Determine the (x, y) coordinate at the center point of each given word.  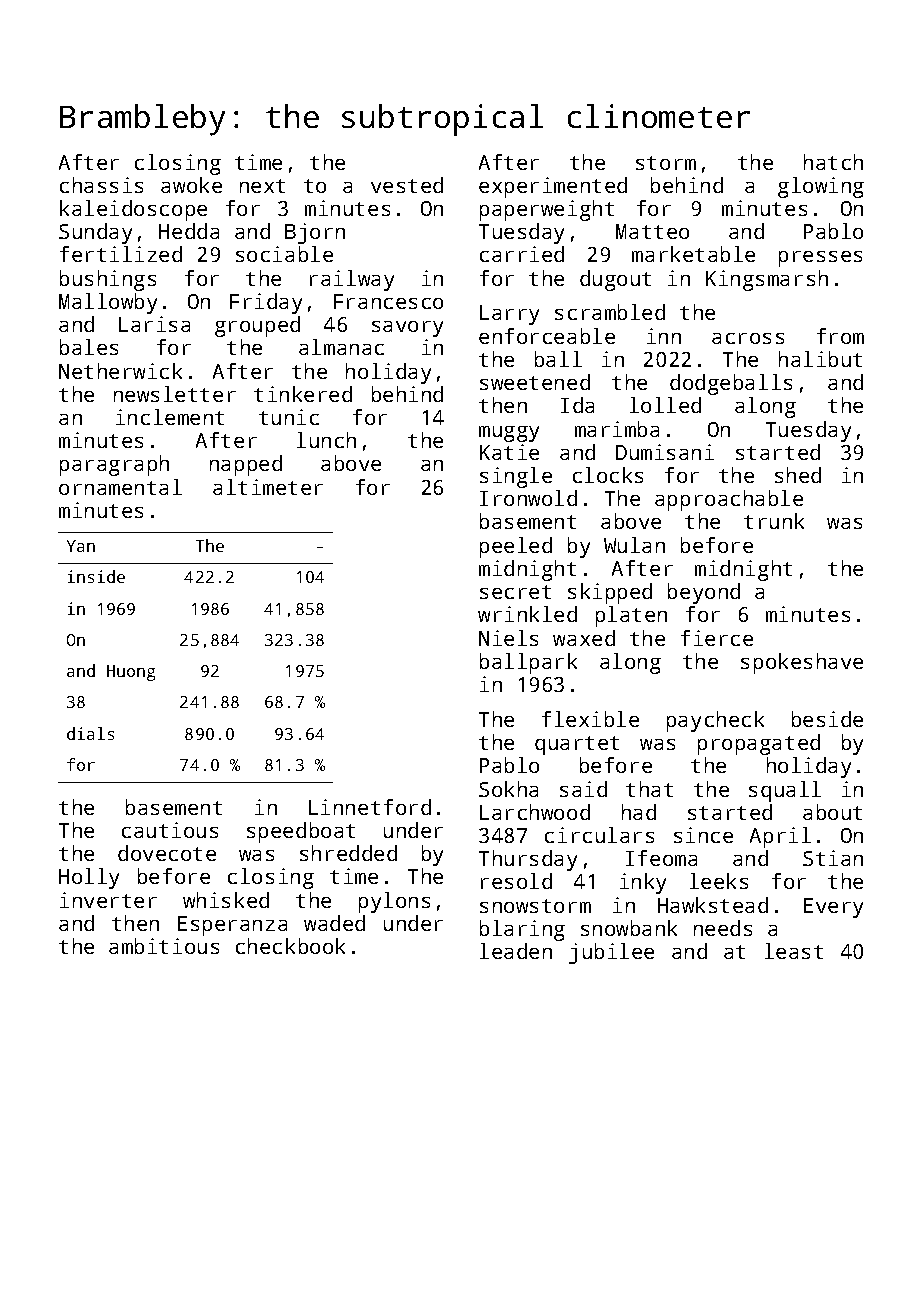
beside (827, 719)
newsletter (175, 394)
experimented (553, 187)
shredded (348, 853)
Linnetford (370, 807)
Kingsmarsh (767, 280)
